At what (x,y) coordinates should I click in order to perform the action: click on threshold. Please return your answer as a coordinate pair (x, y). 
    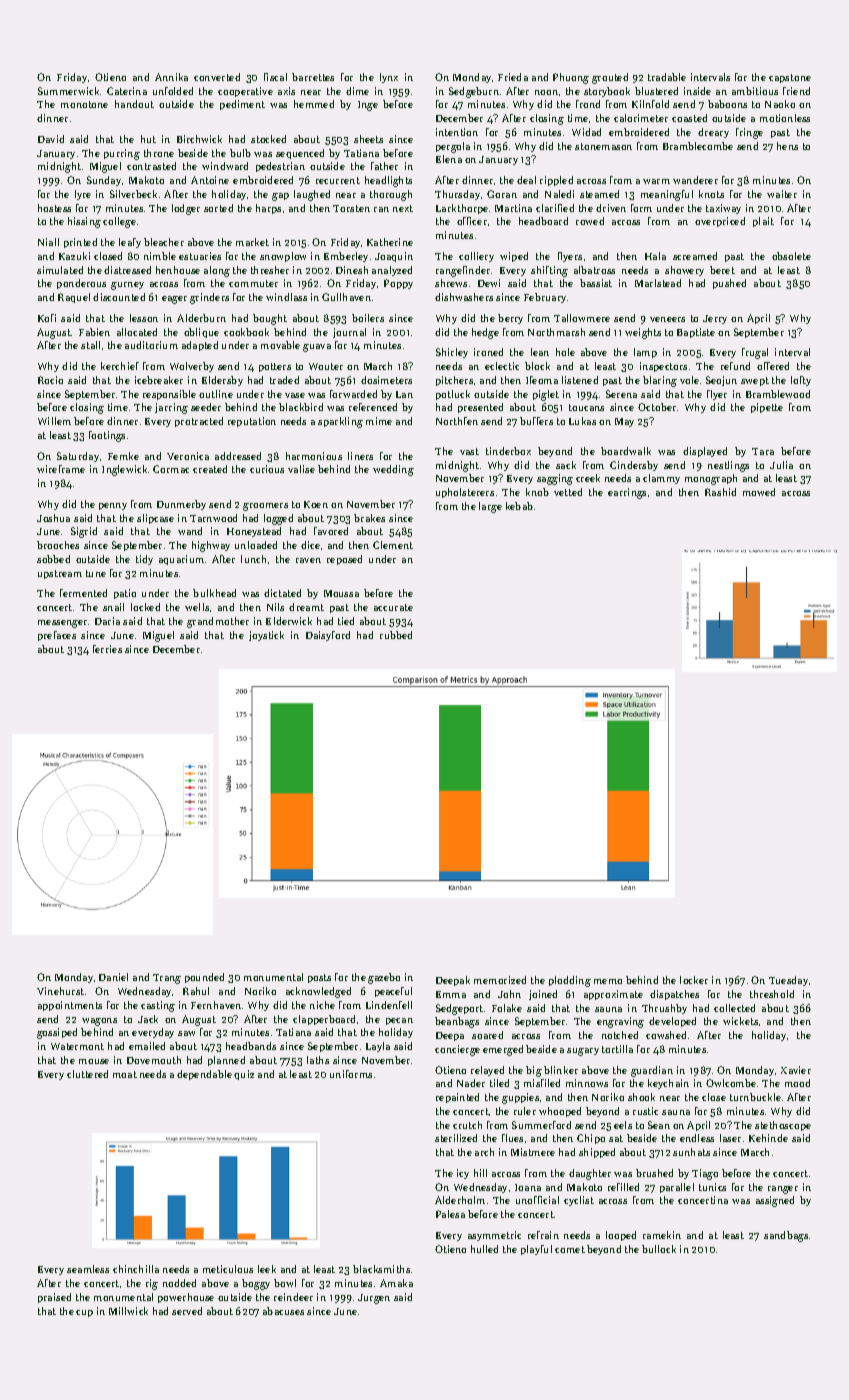
    Looking at the image, I should click on (772, 994).
